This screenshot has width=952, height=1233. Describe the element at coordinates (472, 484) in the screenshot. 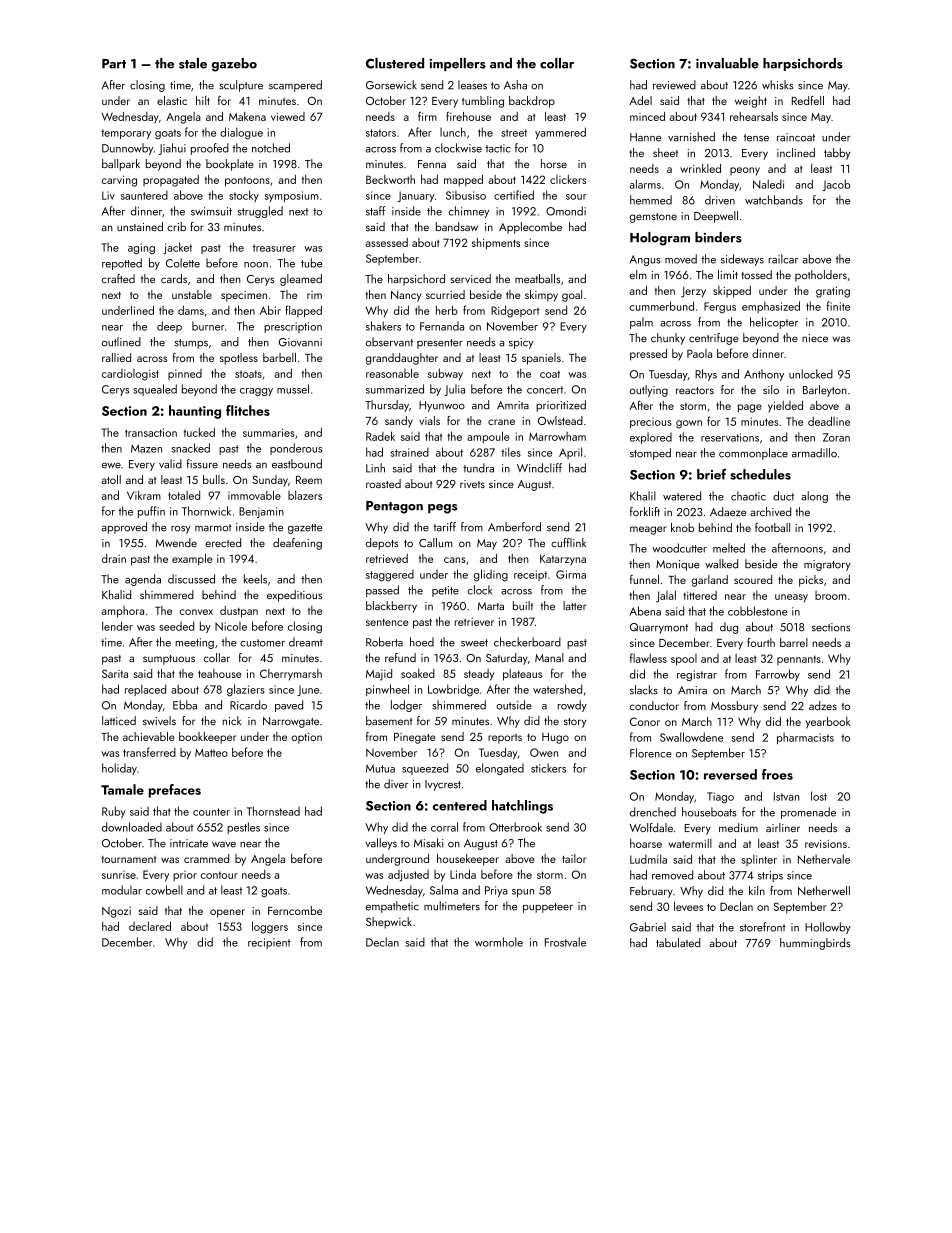

I see `rivets` at that location.
